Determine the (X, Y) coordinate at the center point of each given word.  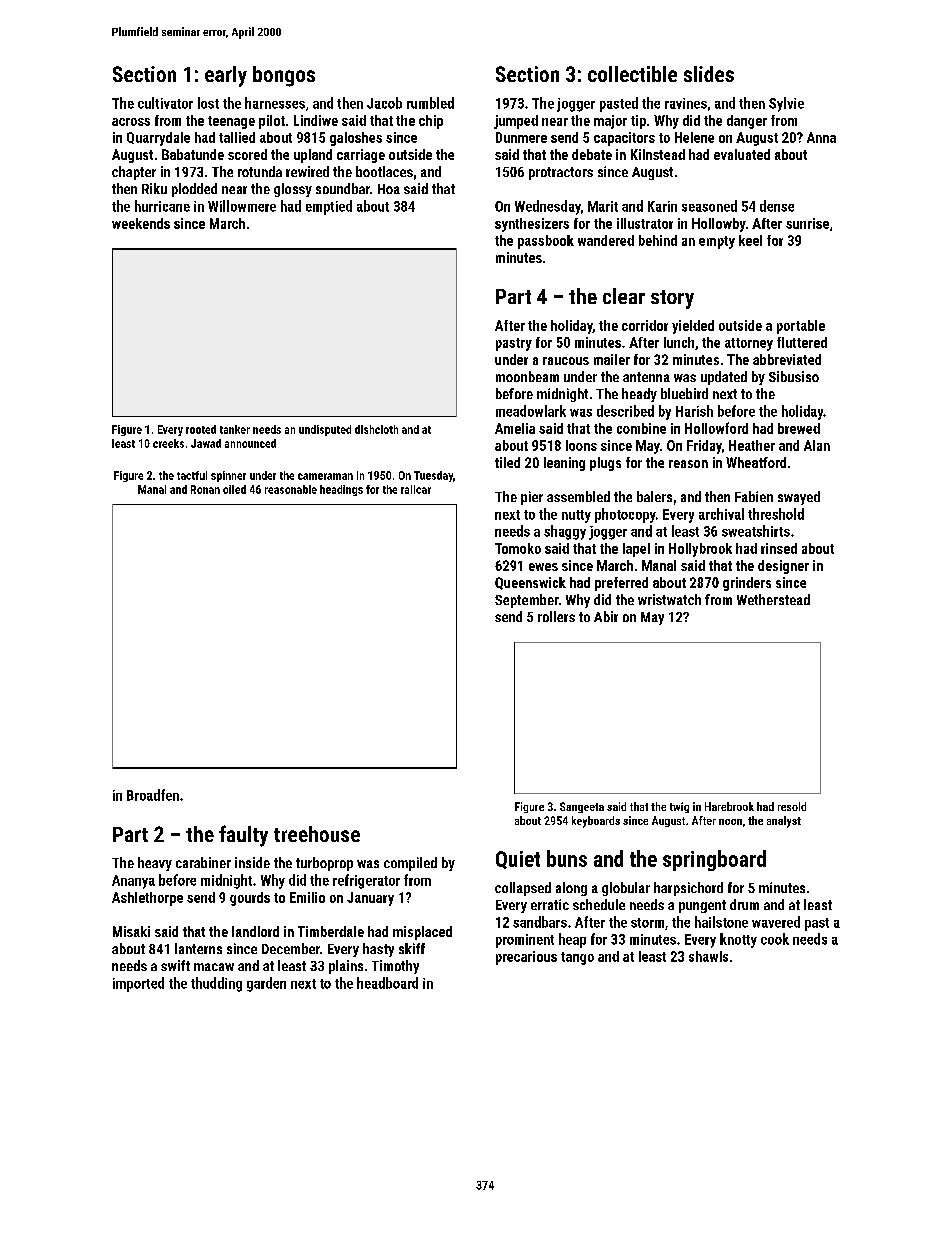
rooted (201, 429)
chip (431, 122)
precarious (526, 958)
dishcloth (376, 429)
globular (626, 889)
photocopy (625, 515)
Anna (821, 137)
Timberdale (331, 931)
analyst (784, 822)
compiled (410, 864)
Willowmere (242, 206)
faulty (243, 836)
